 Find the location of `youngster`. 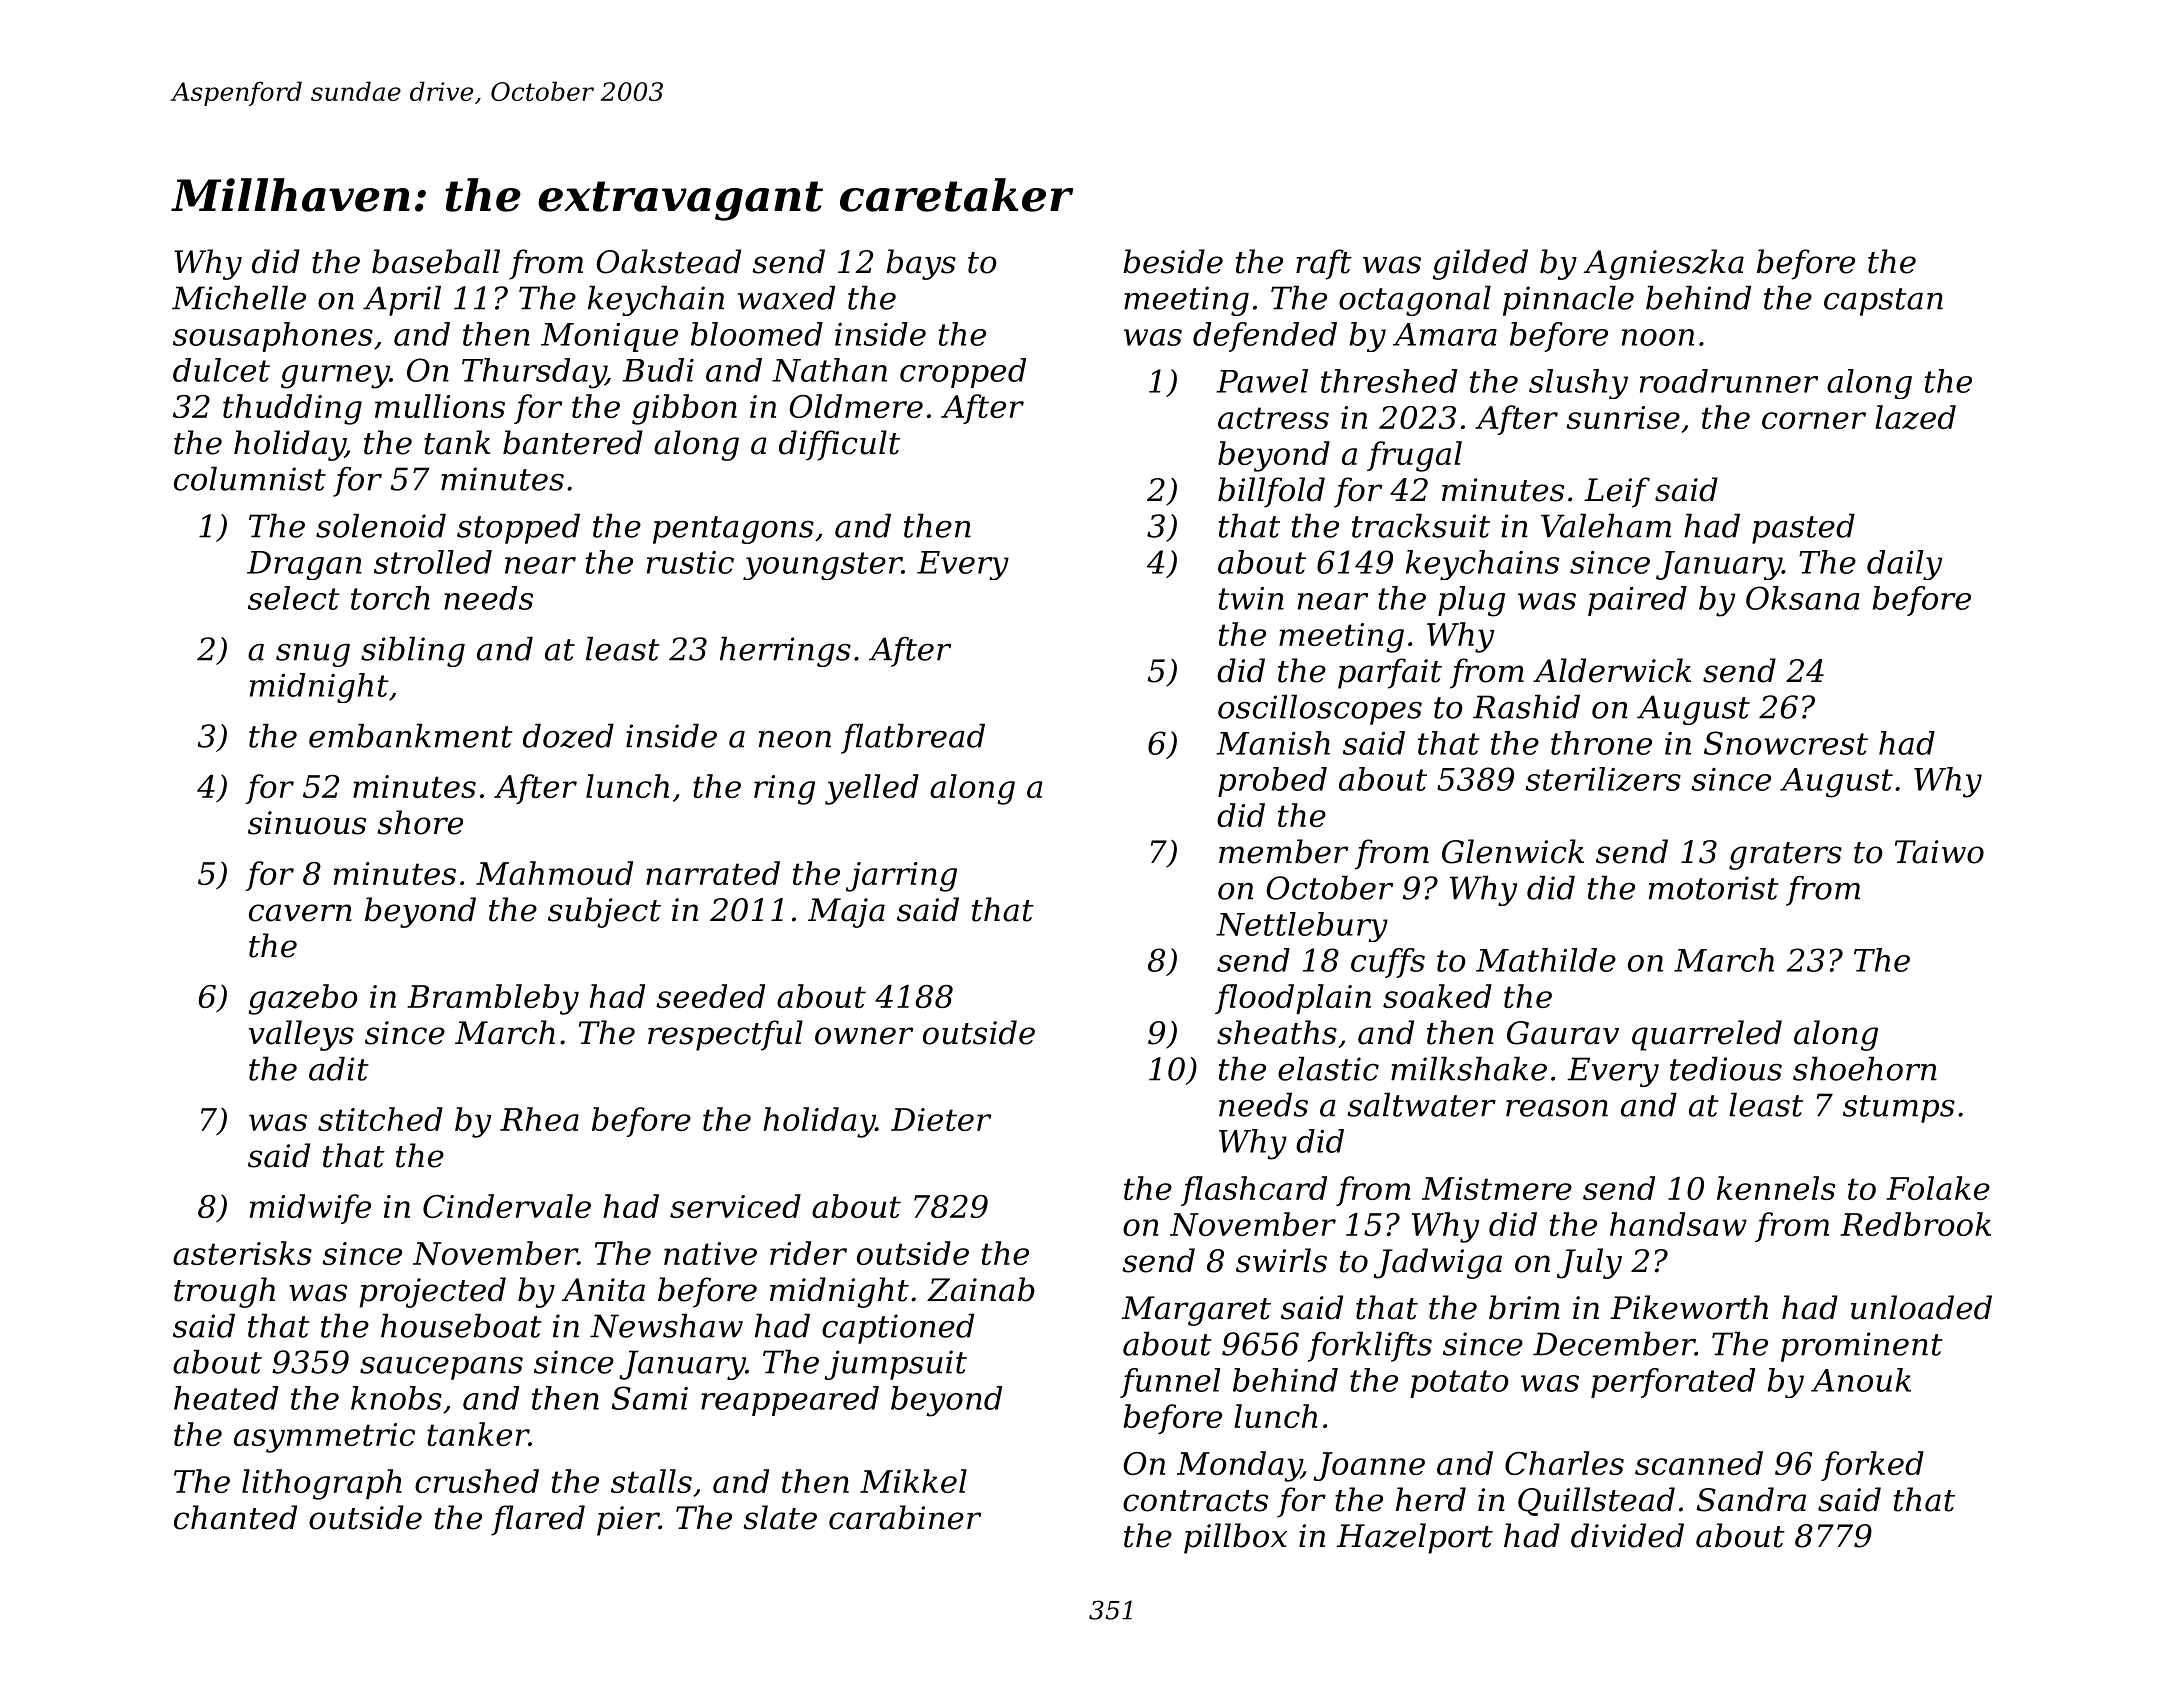

youngster is located at coordinates (822, 566).
